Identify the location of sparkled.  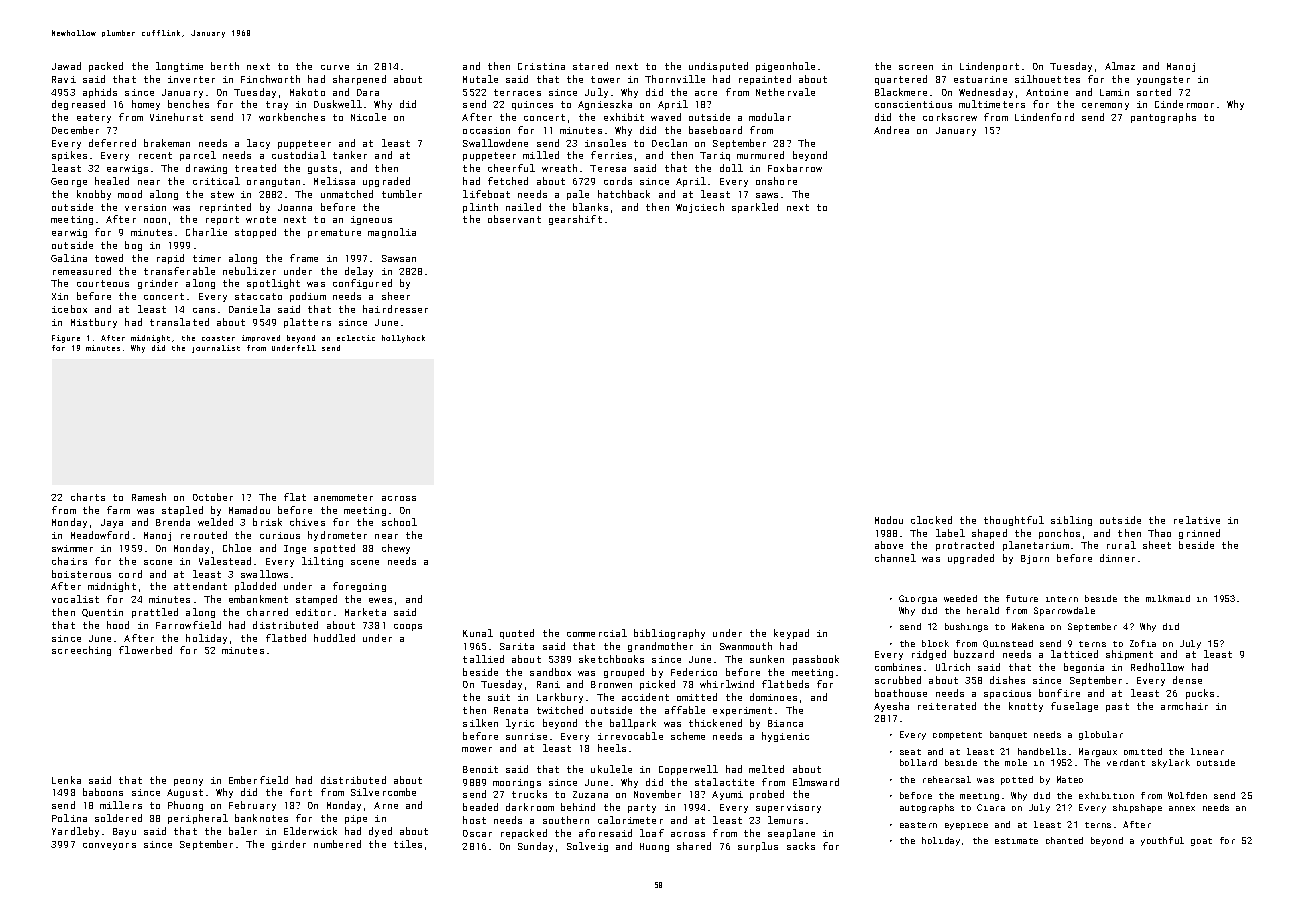
(755, 208).
